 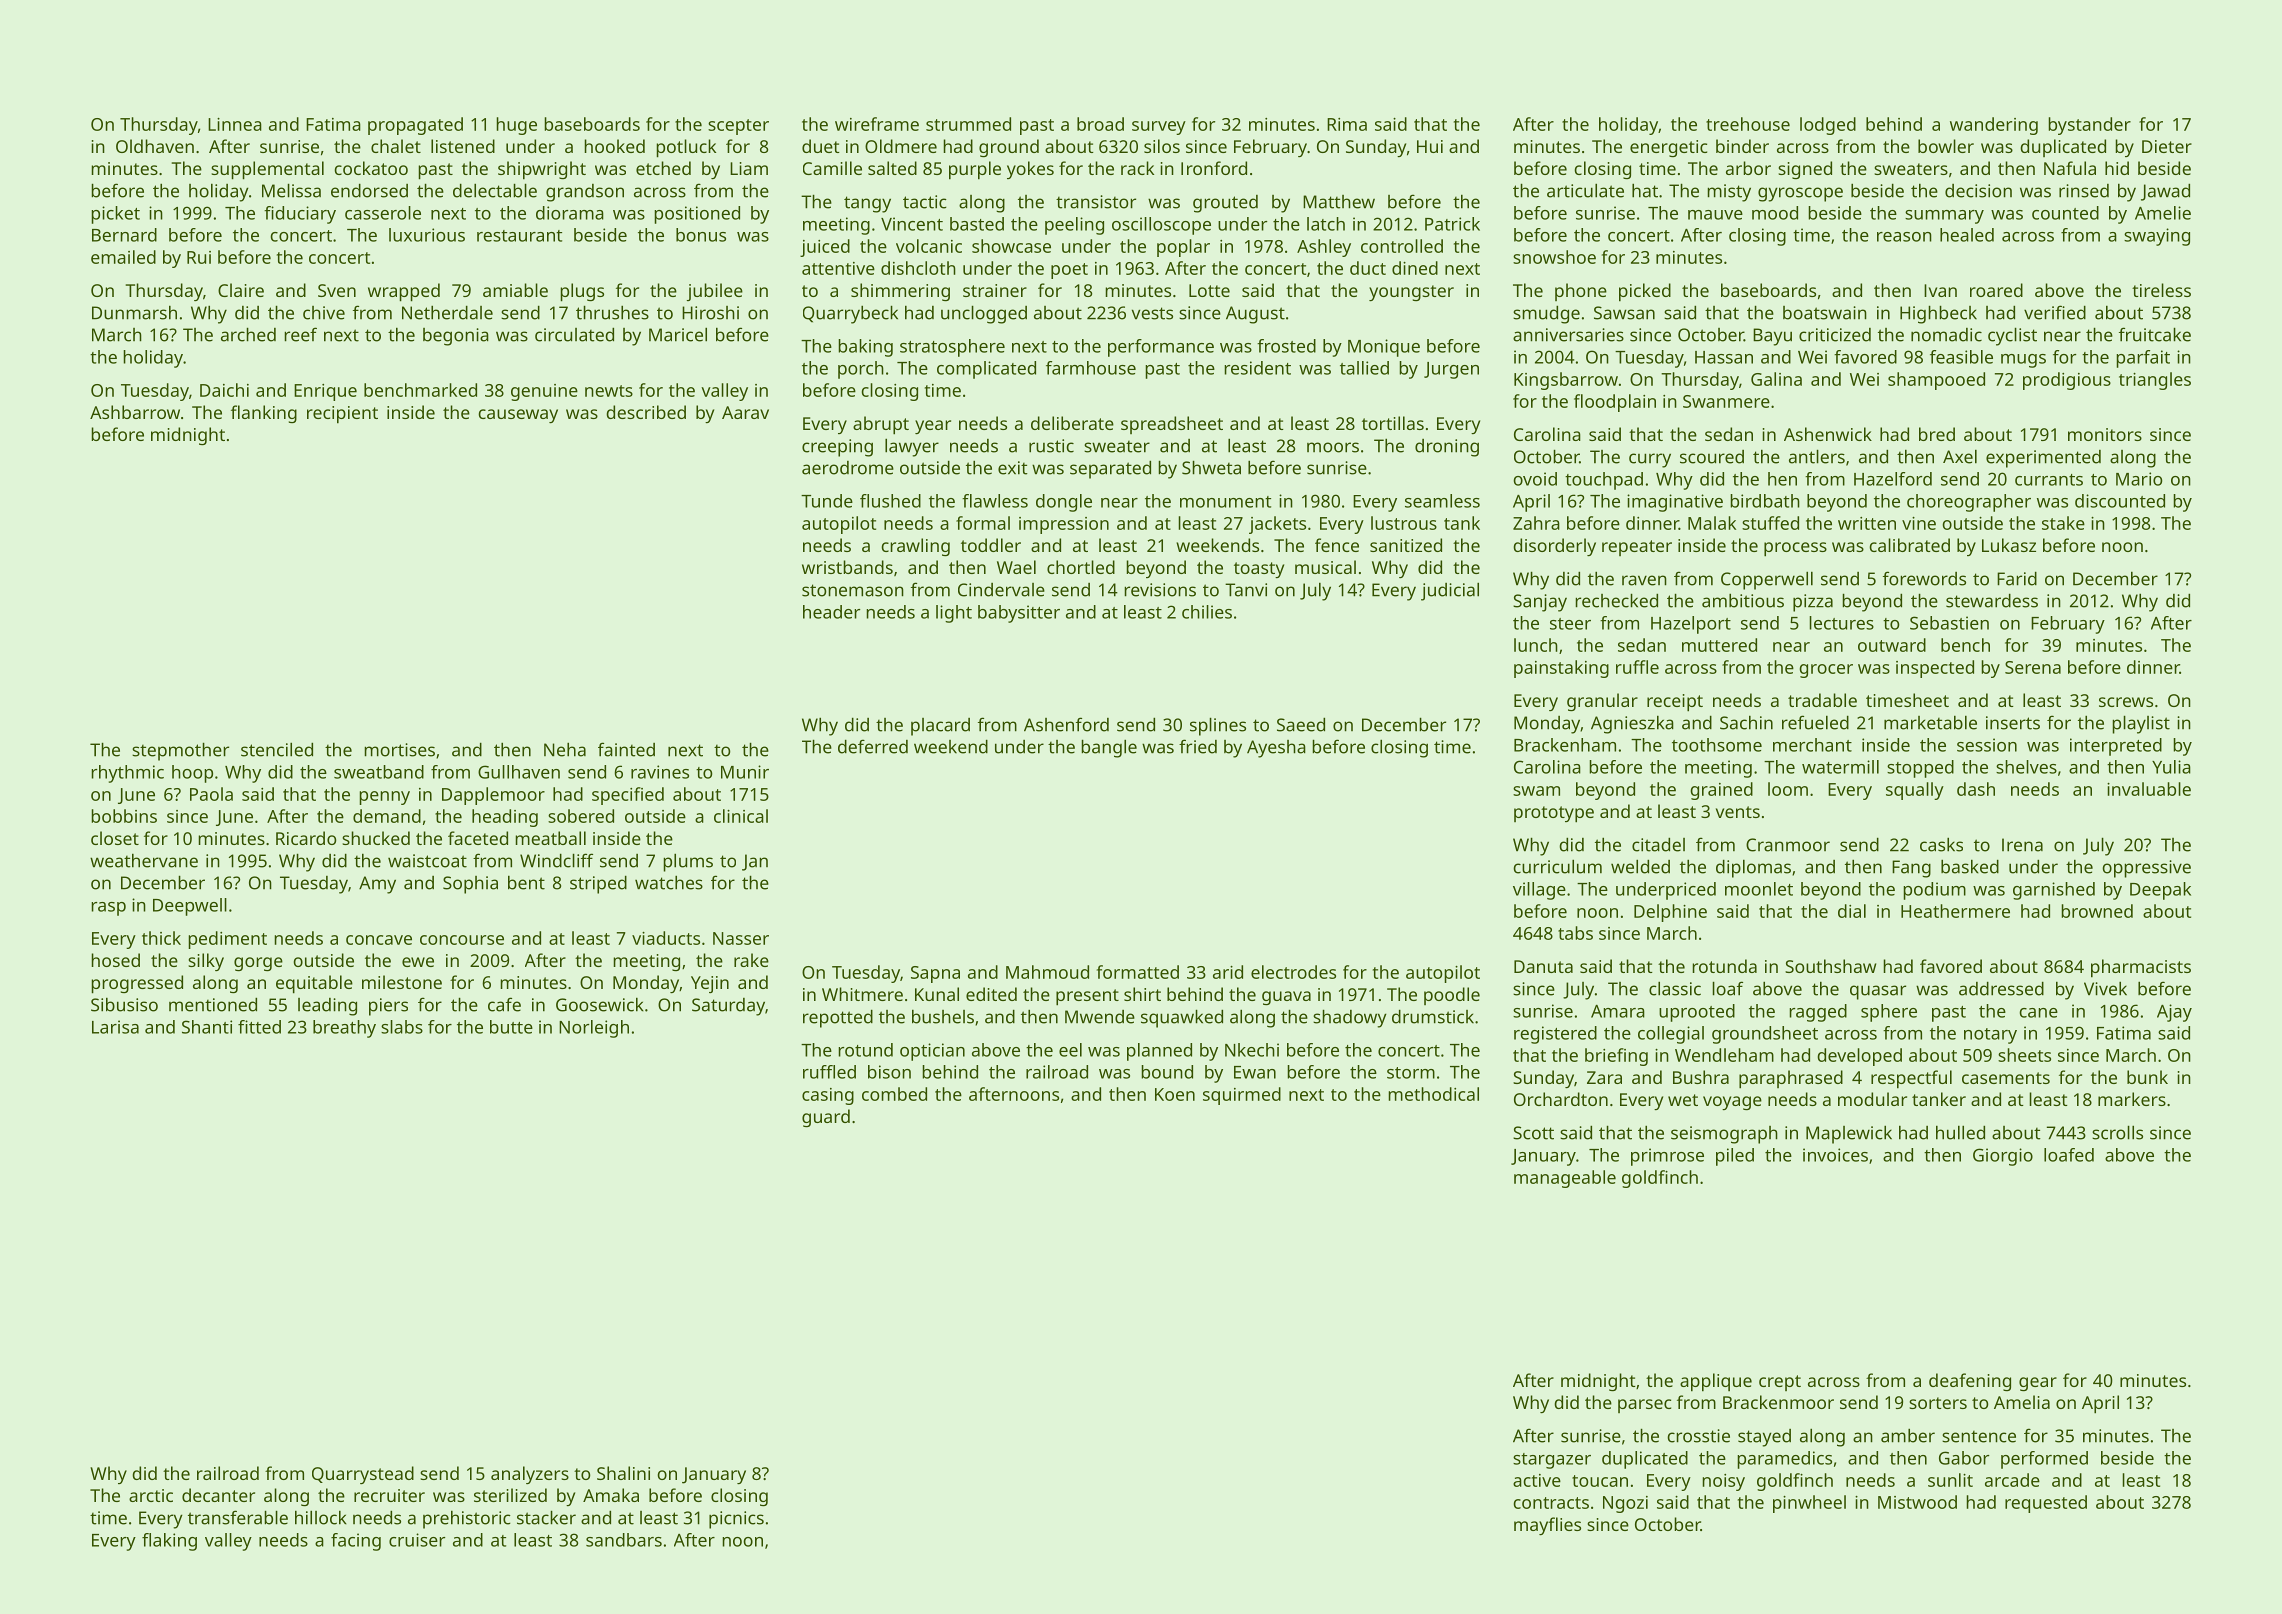 I want to click on healed, so click(x=1967, y=235).
